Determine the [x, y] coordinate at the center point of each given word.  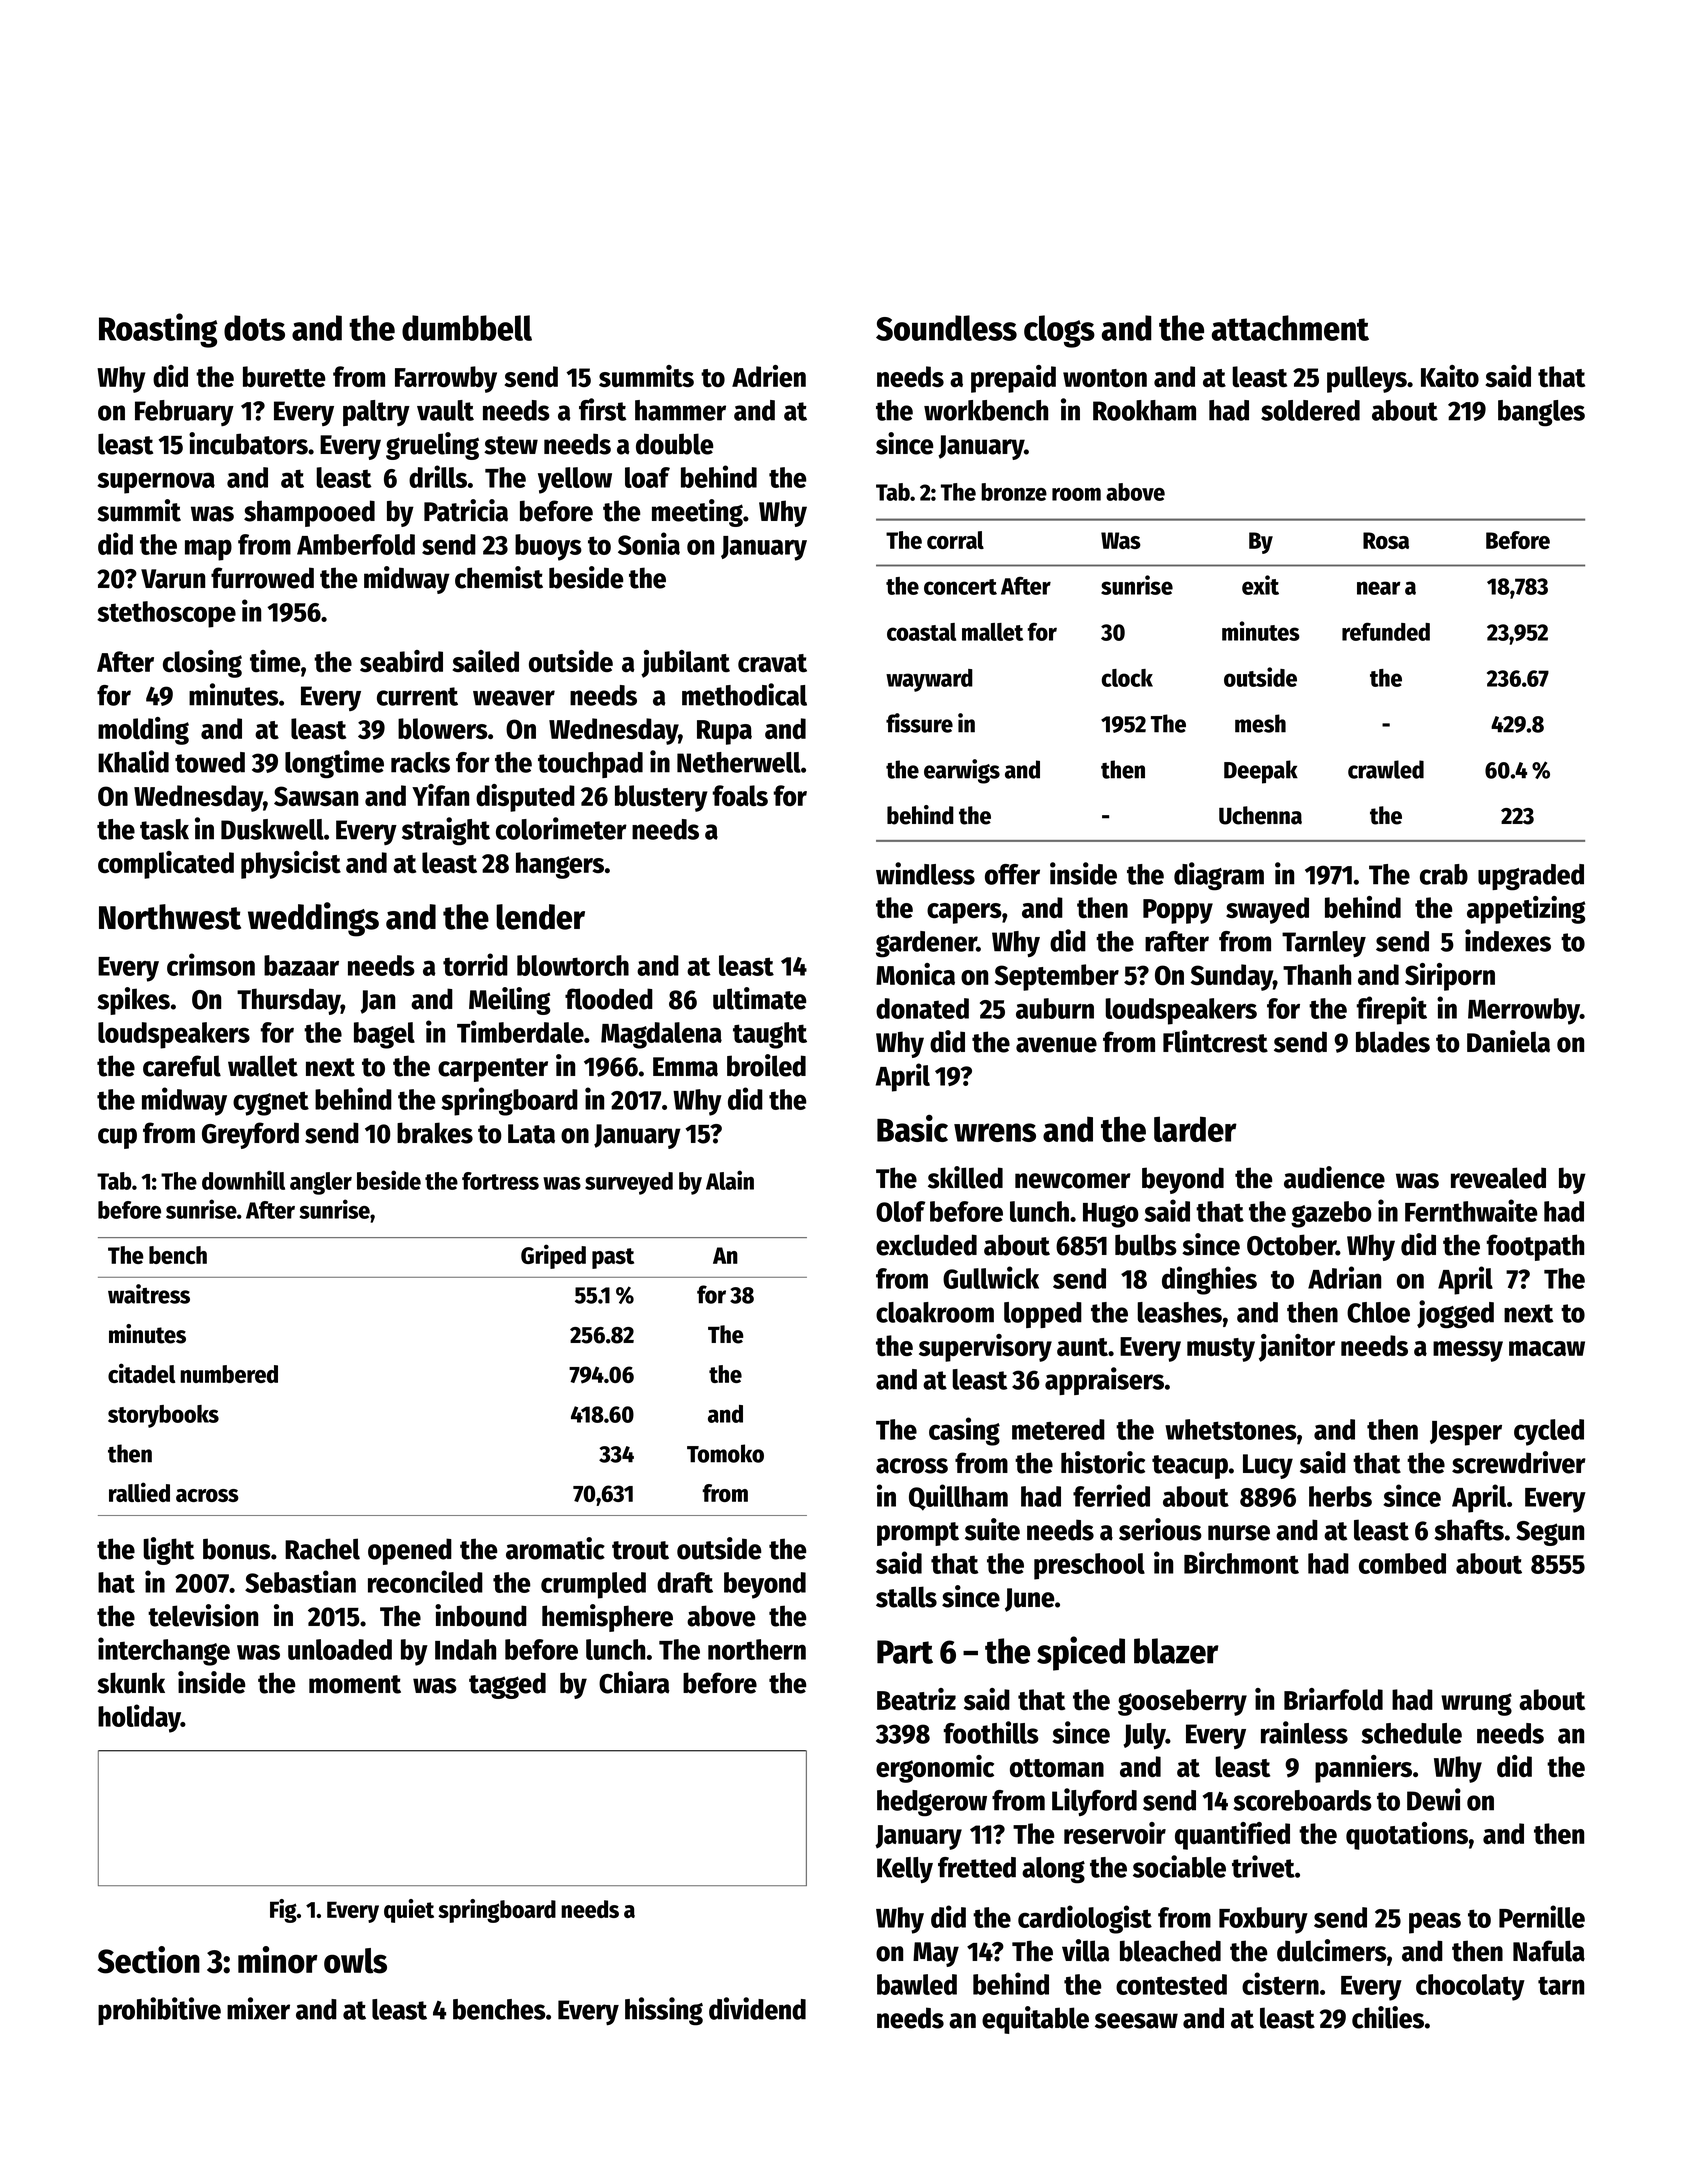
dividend [757, 2008]
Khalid [133, 761]
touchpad [590, 765]
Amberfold [356, 544]
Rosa [1386, 540]
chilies [1388, 2017]
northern [757, 1649]
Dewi [1434, 1799]
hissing [664, 2011]
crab [1444, 874]
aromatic [555, 1548]
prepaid [1013, 379]
